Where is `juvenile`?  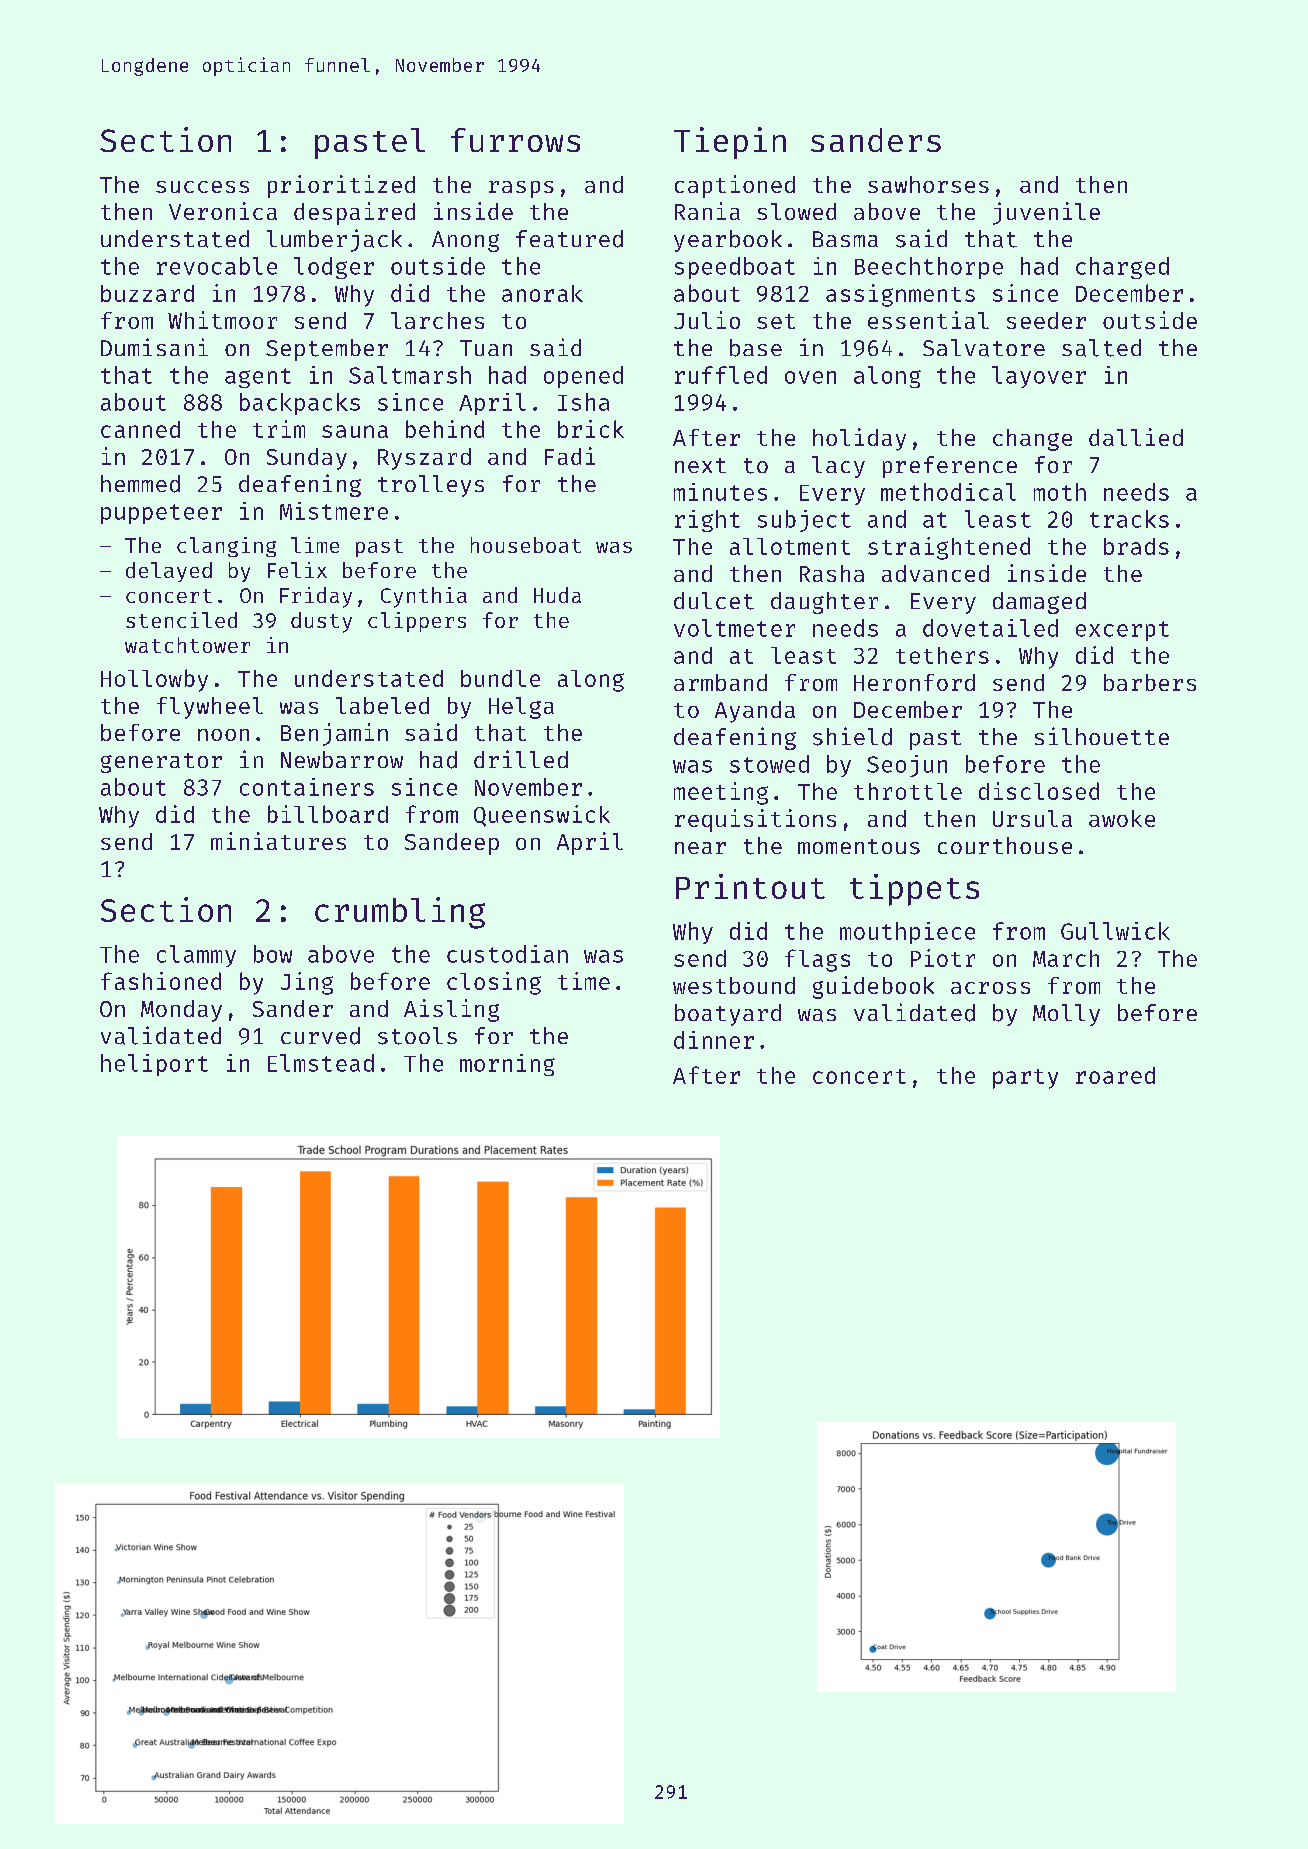 juvenile is located at coordinates (1046, 213).
